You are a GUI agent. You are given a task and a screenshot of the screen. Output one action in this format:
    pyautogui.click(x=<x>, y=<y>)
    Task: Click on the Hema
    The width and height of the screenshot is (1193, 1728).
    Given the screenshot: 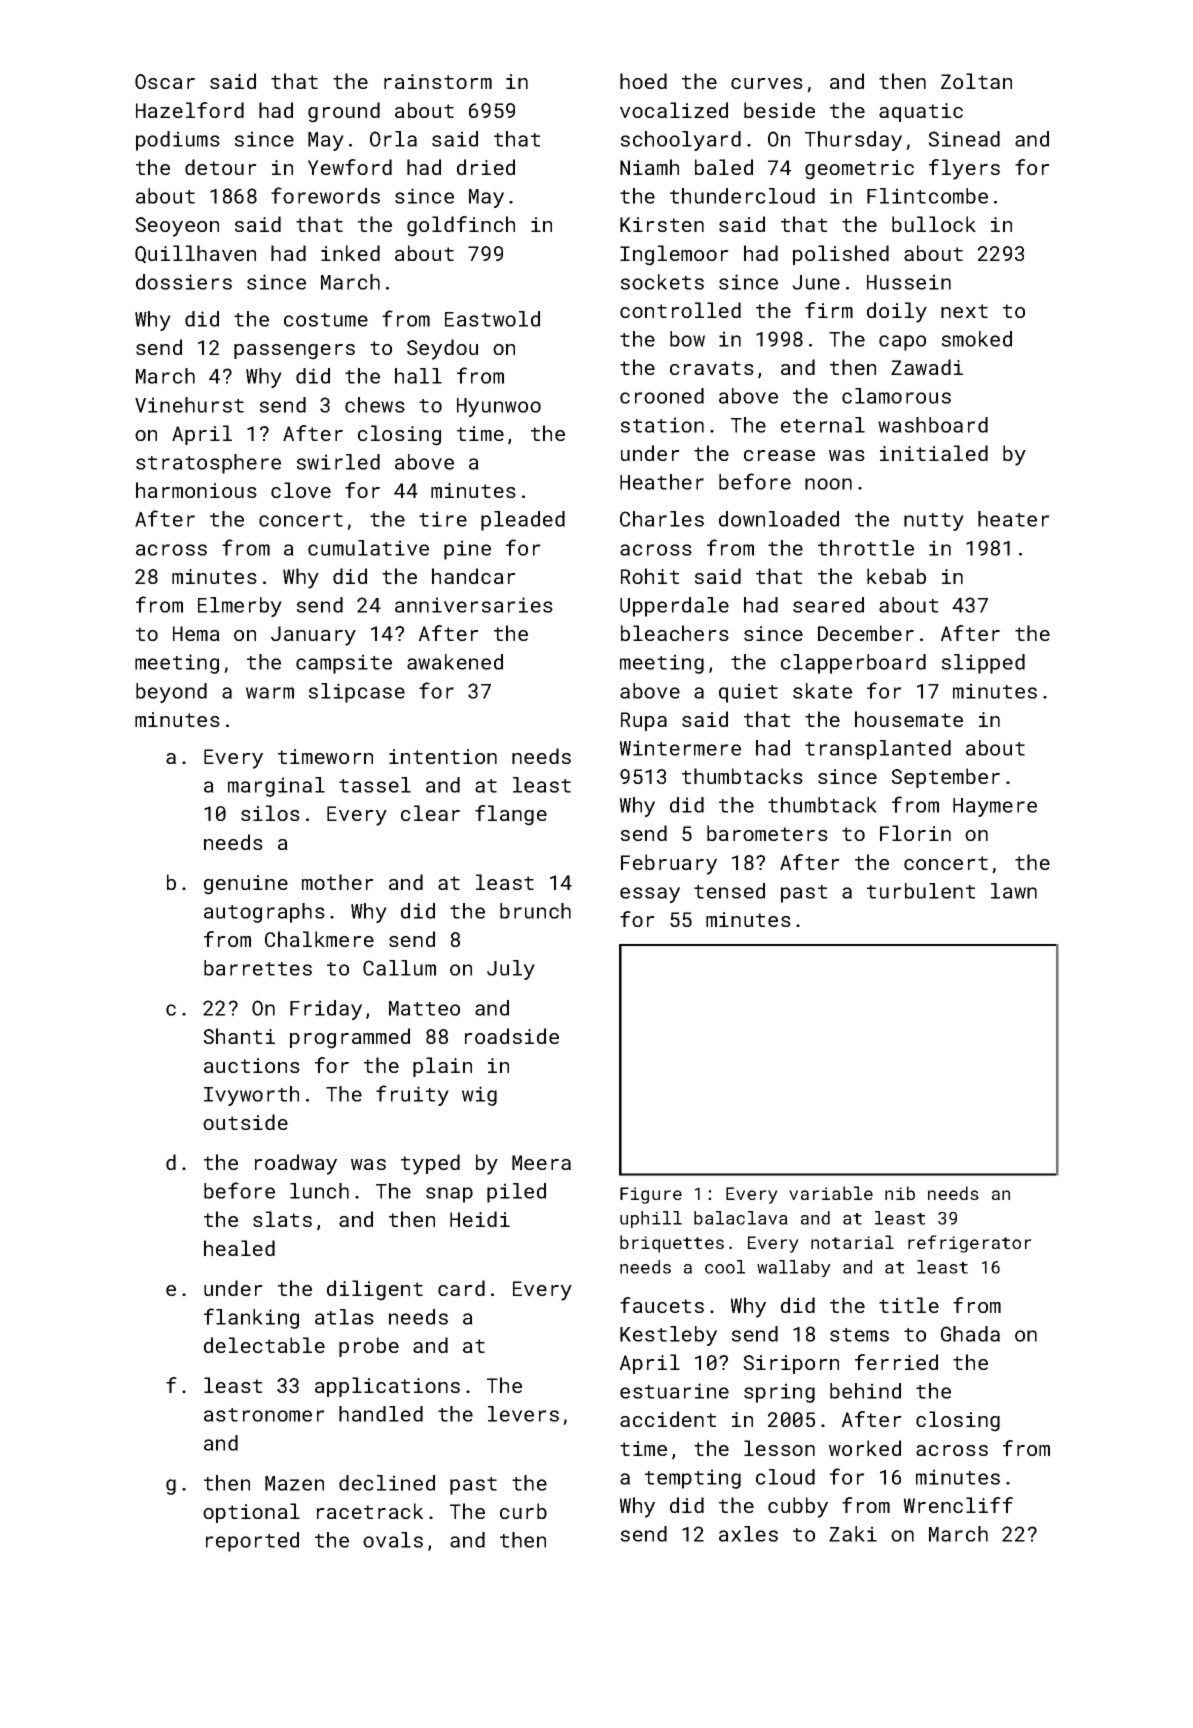 What is the action you would take?
    pyautogui.click(x=196, y=633)
